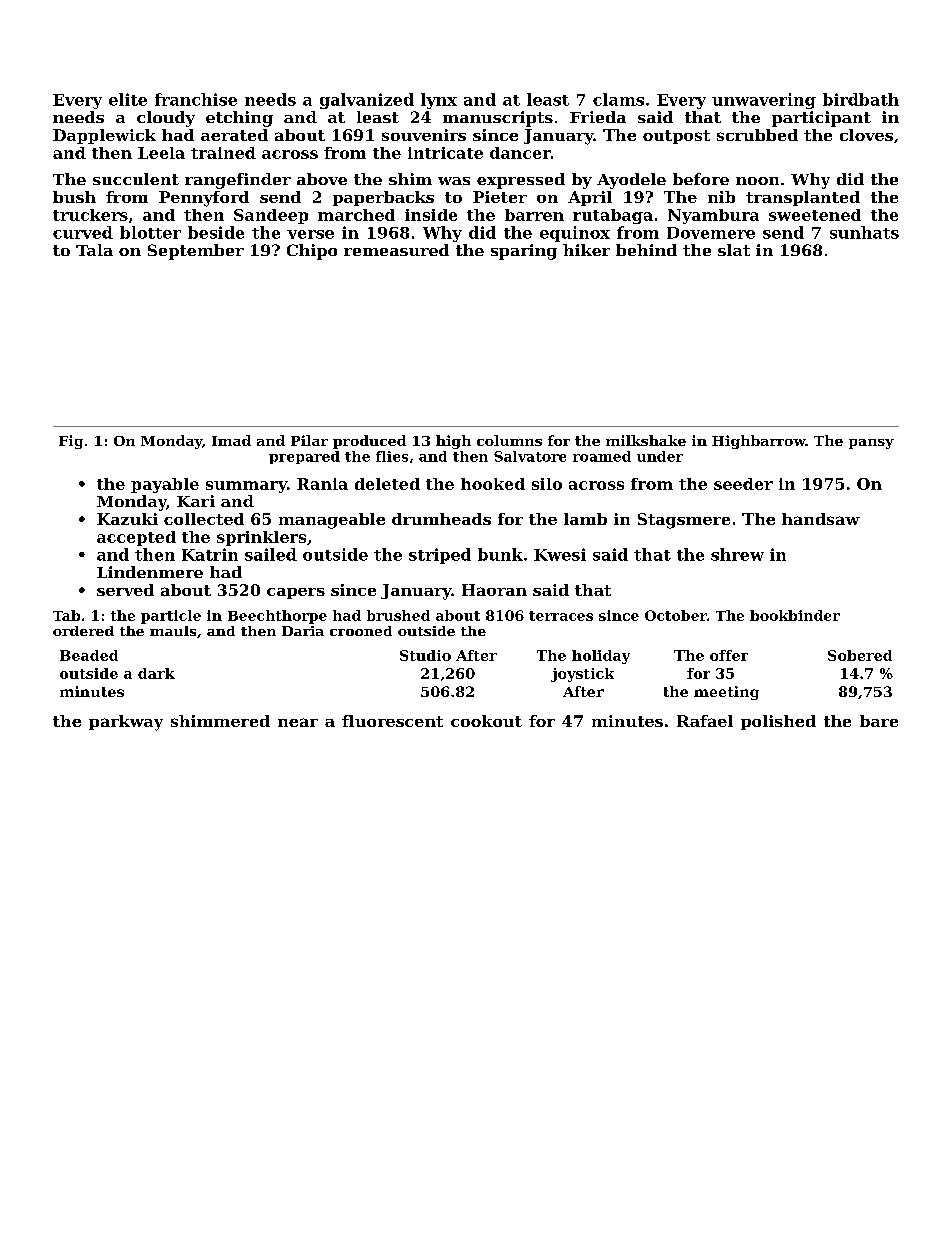 The width and height of the screenshot is (952, 1233). Describe the element at coordinates (271, 554) in the screenshot. I see `sailed` at that location.
